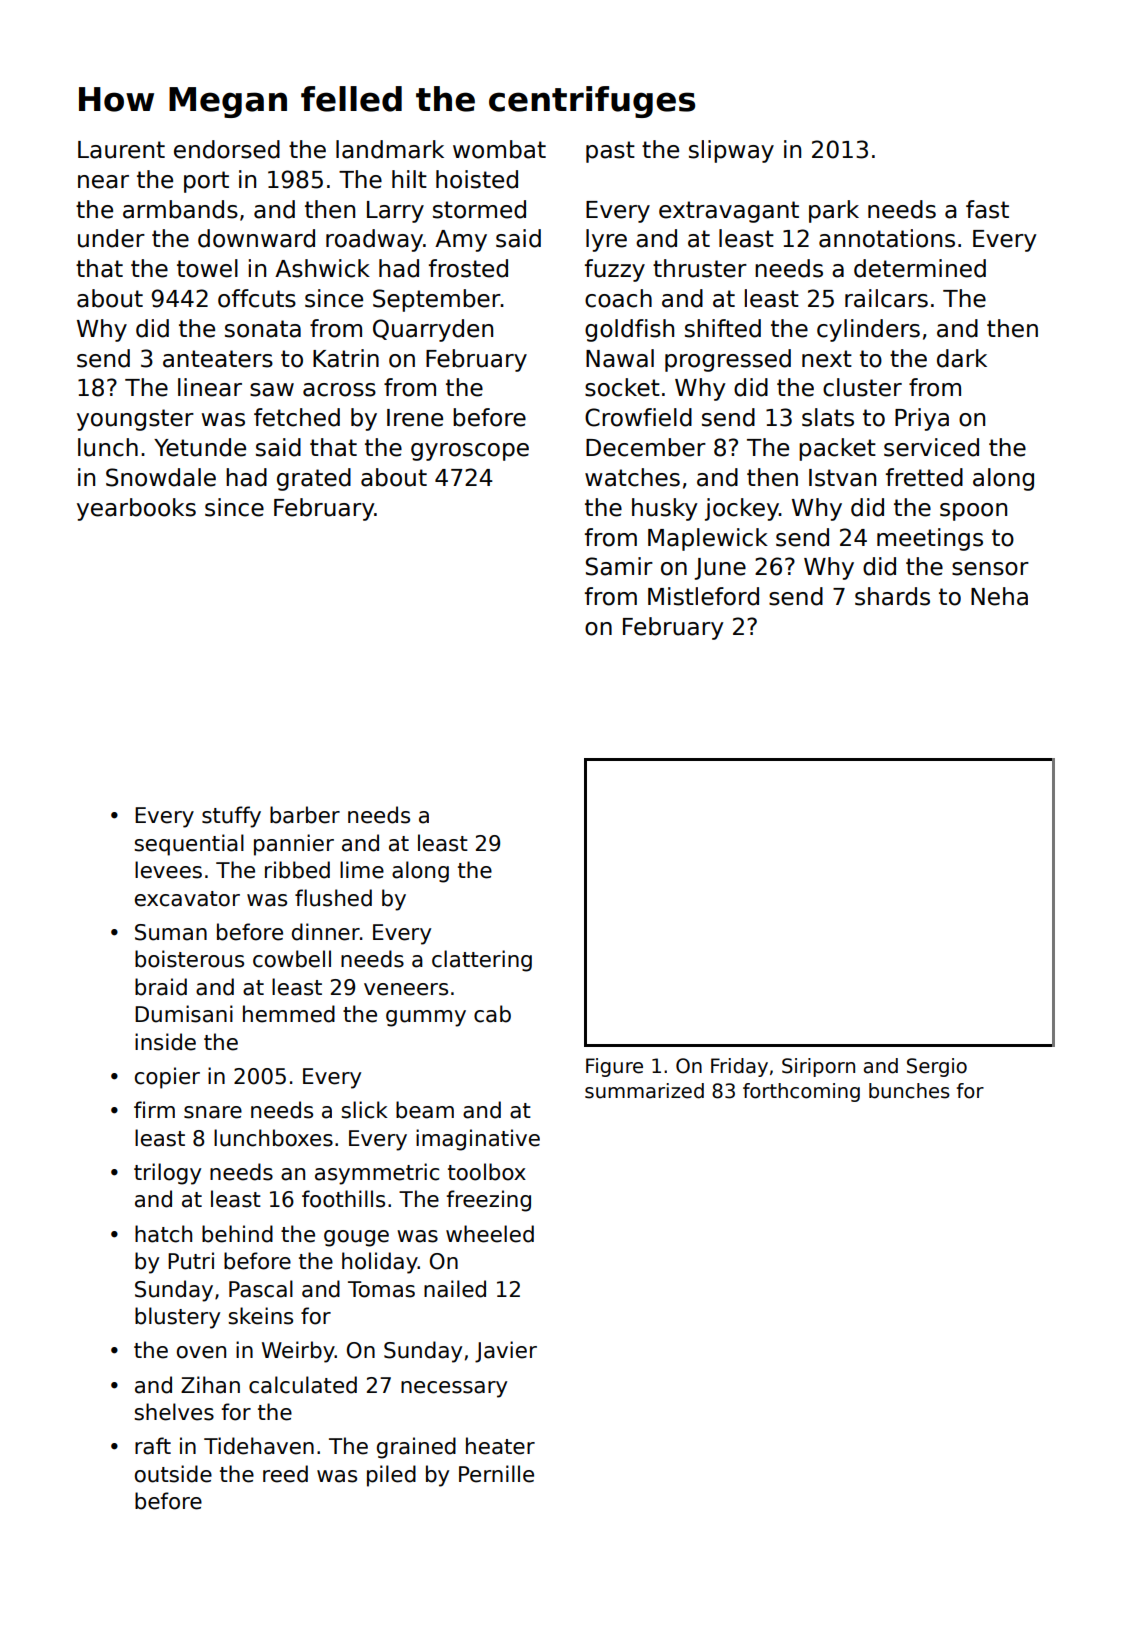 The width and height of the page is (1131, 1638). What do you see at coordinates (189, 845) in the page?
I see `sequential` at bounding box center [189, 845].
